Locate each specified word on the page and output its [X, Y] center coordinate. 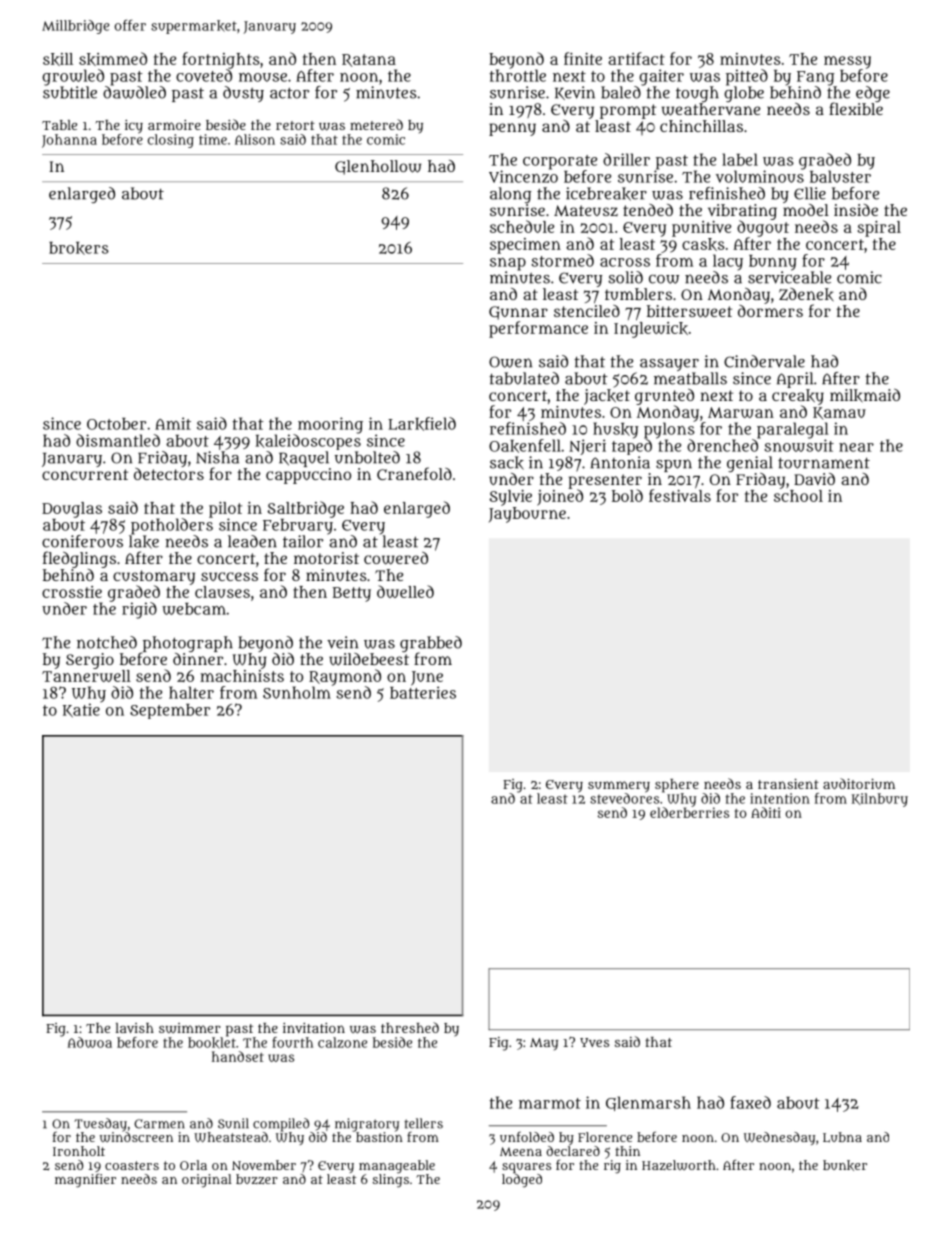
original [207, 1181]
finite [583, 58]
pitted [747, 77]
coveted [204, 75]
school [798, 496]
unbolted [367, 457]
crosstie [72, 592]
